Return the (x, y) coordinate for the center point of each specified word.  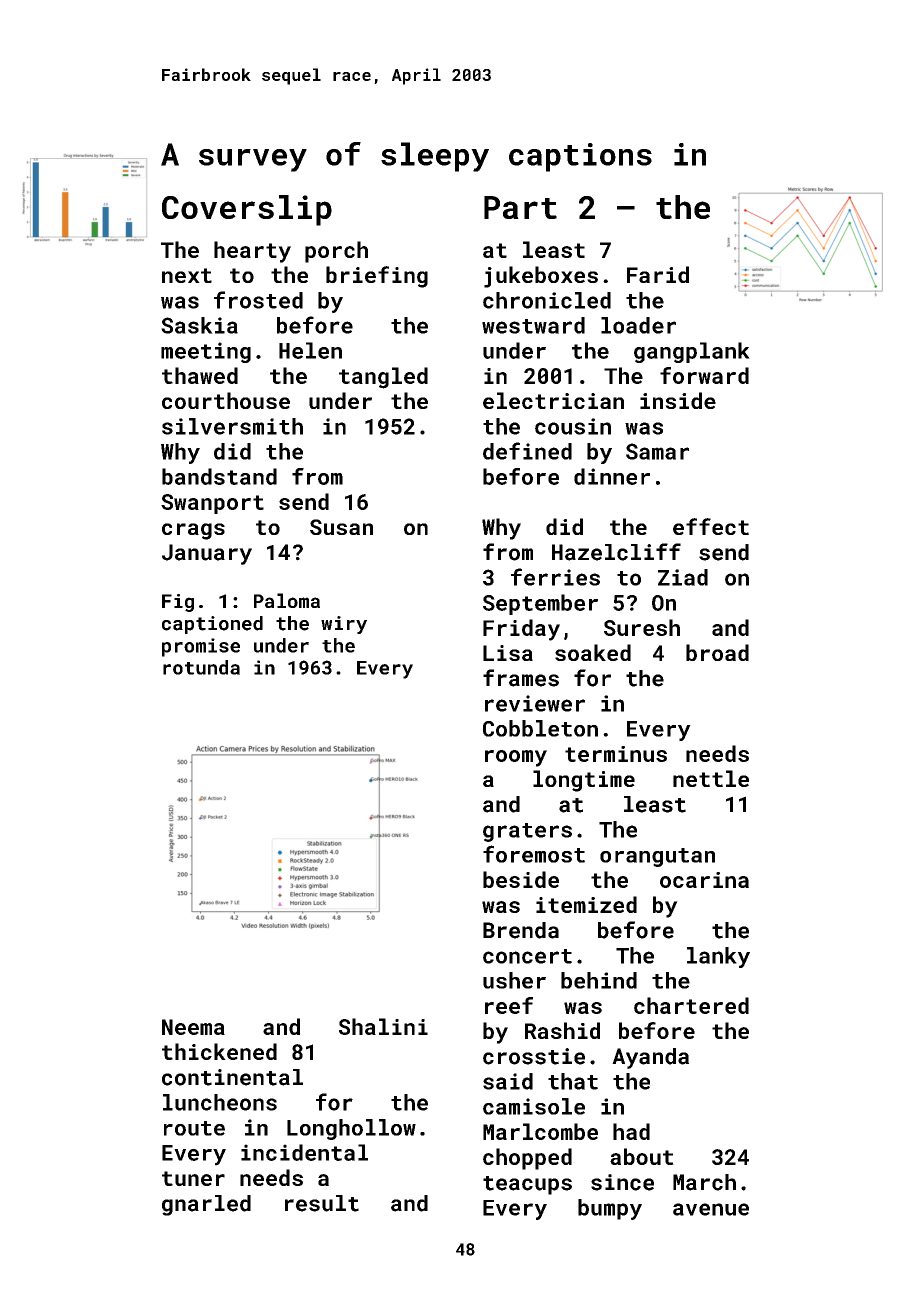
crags (193, 531)
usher (514, 980)
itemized (586, 904)
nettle (711, 778)
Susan (341, 527)
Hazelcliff (616, 552)
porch (336, 252)
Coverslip (247, 210)
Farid (658, 274)
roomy (516, 758)
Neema (193, 1027)
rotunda (201, 667)
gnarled (206, 1205)
